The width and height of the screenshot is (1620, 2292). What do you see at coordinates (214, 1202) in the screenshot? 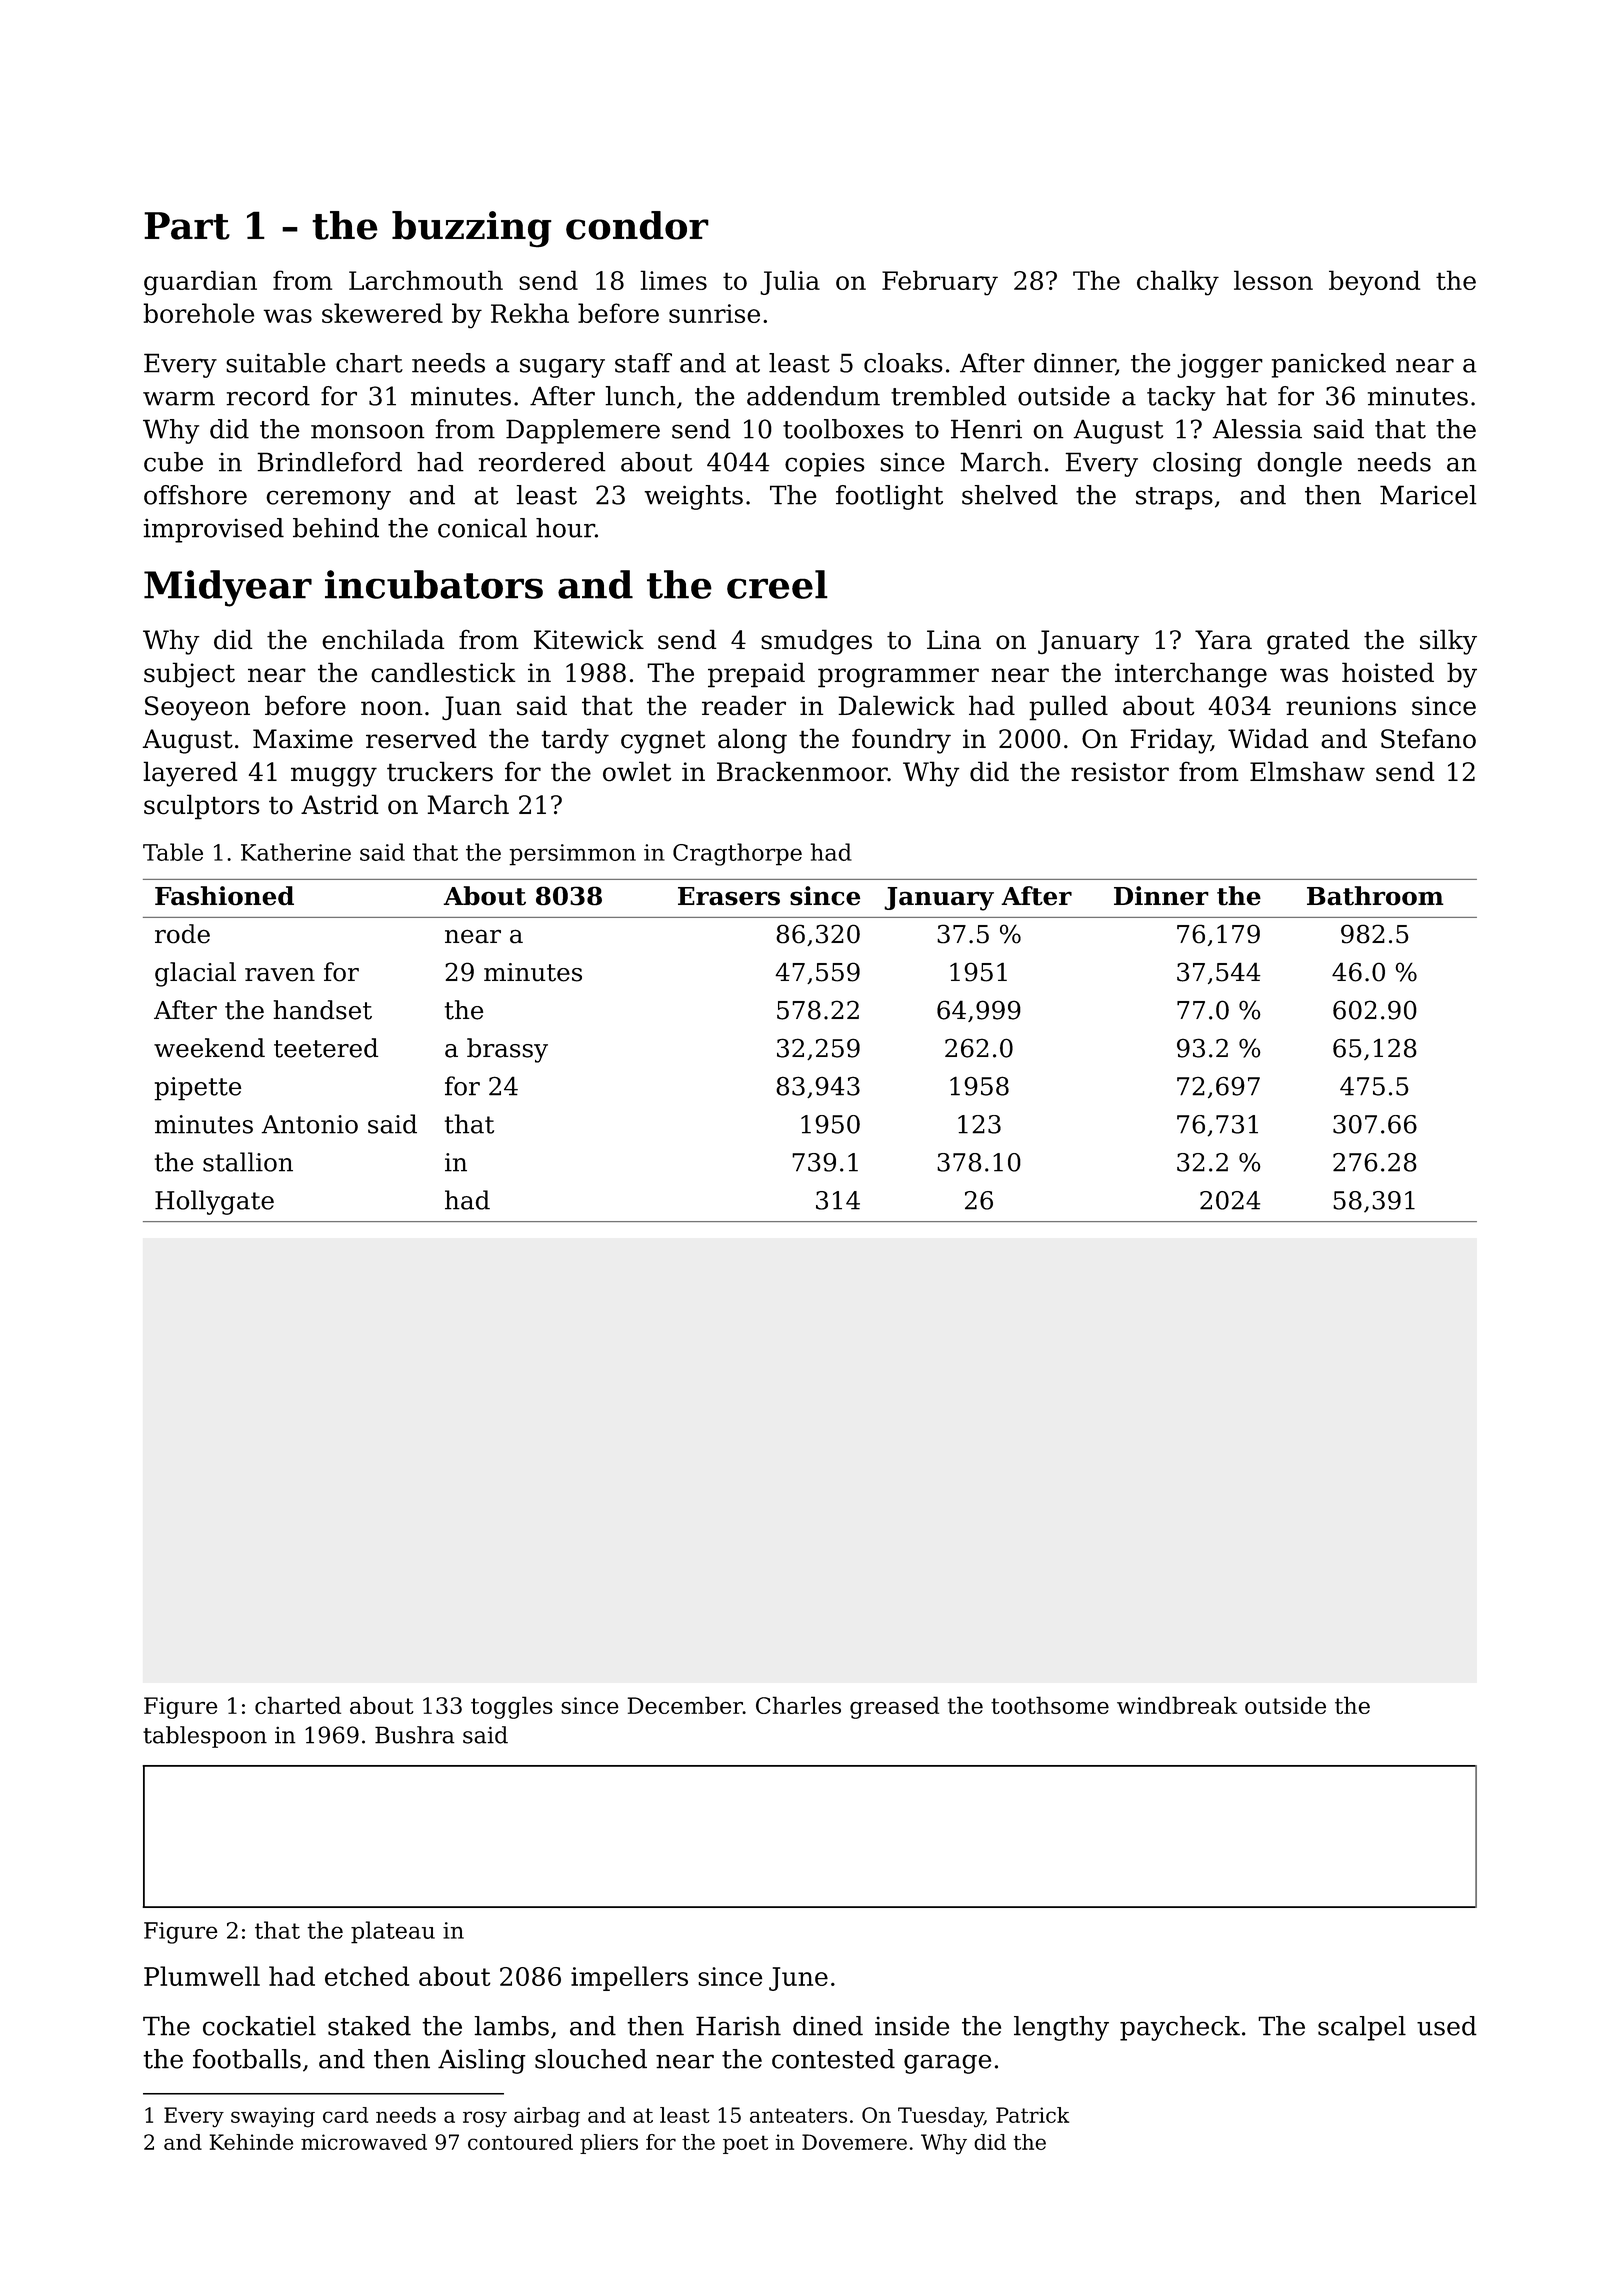
I see `Hollygate` at bounding box center [214, 1202].
